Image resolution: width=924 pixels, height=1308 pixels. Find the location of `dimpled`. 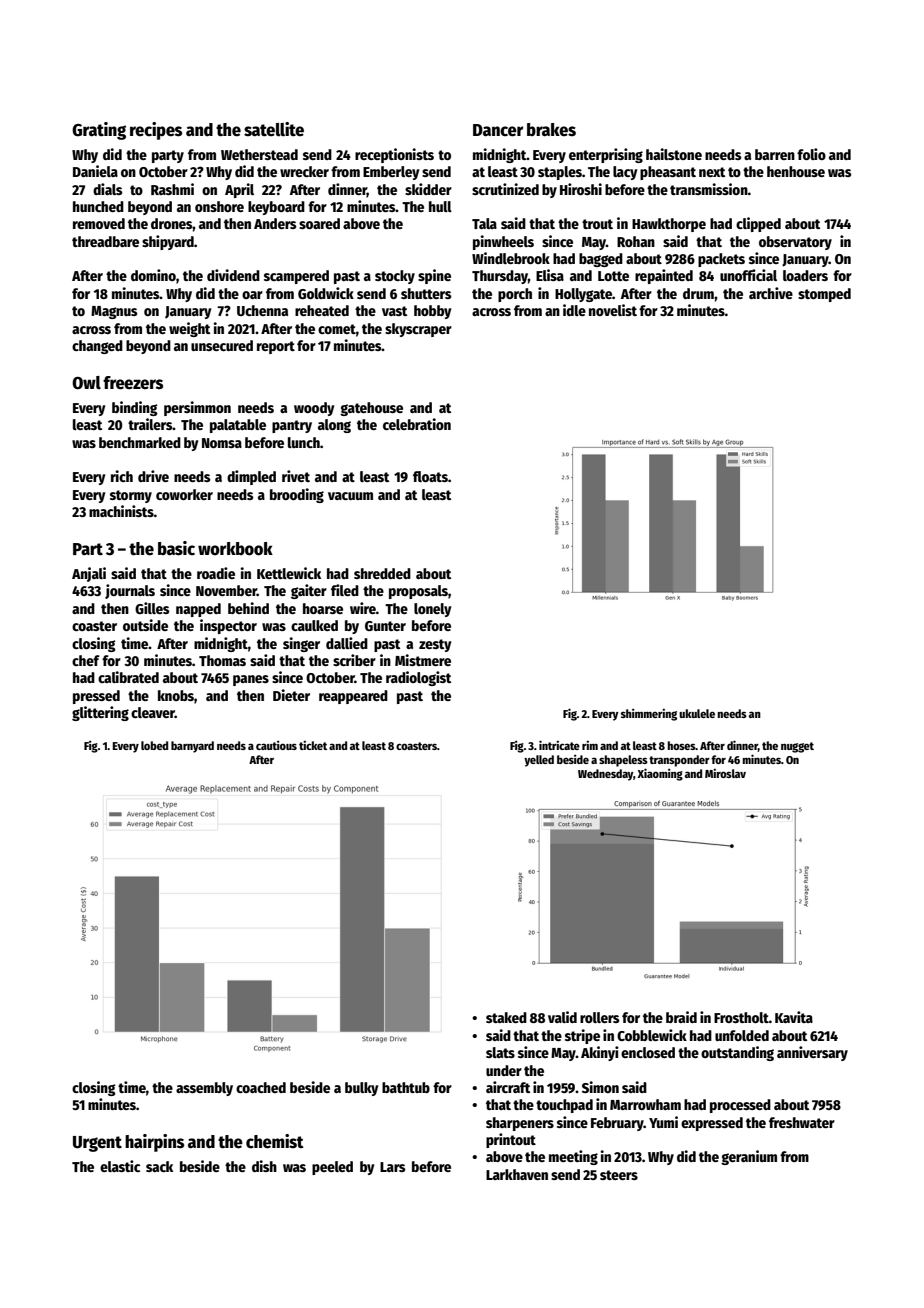

dimpled is located at coordinates (251, 477).
